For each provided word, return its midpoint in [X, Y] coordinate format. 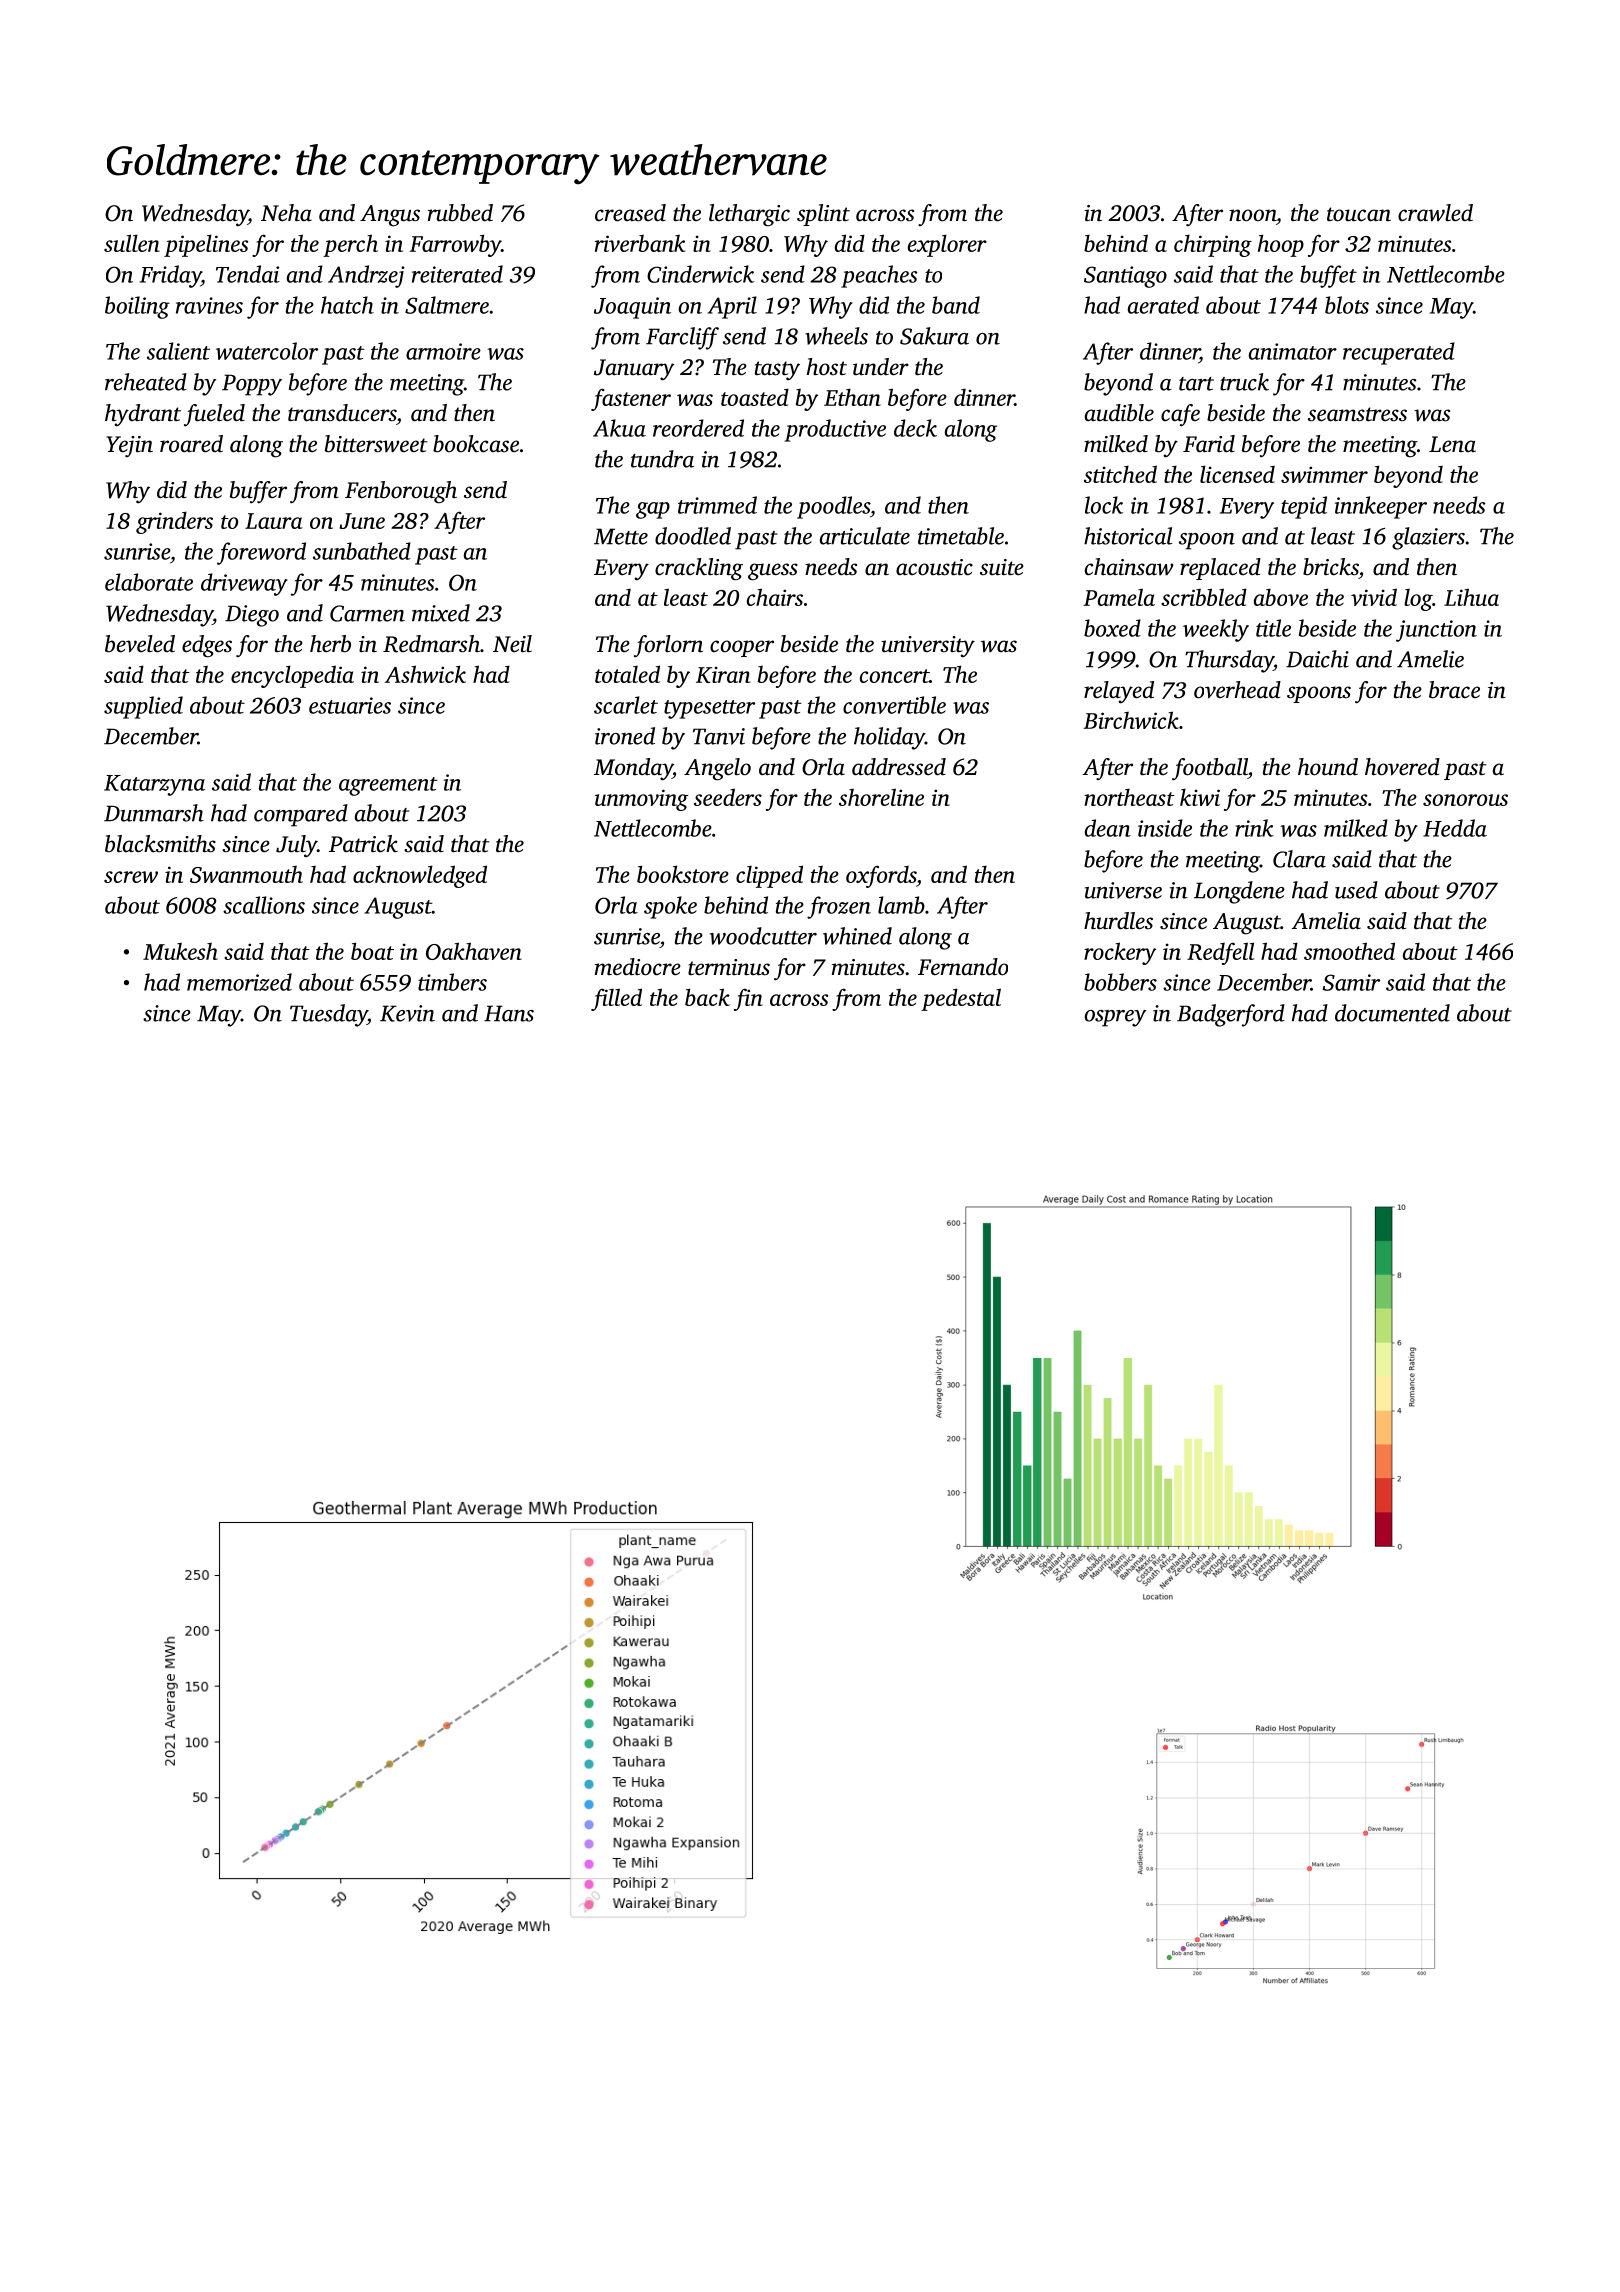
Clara [1299, 859]
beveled [140, 644]
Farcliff [682, 338]
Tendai [248, 274]
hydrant [143, 415]
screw [131, 877]
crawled [1435, 213]
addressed [899, 767]
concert [894, 676]
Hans [509, 1013]
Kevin [407, 1013]
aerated [1163, 305]
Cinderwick [700, 274]
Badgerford [1231, 1015]
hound [1328, 767]
